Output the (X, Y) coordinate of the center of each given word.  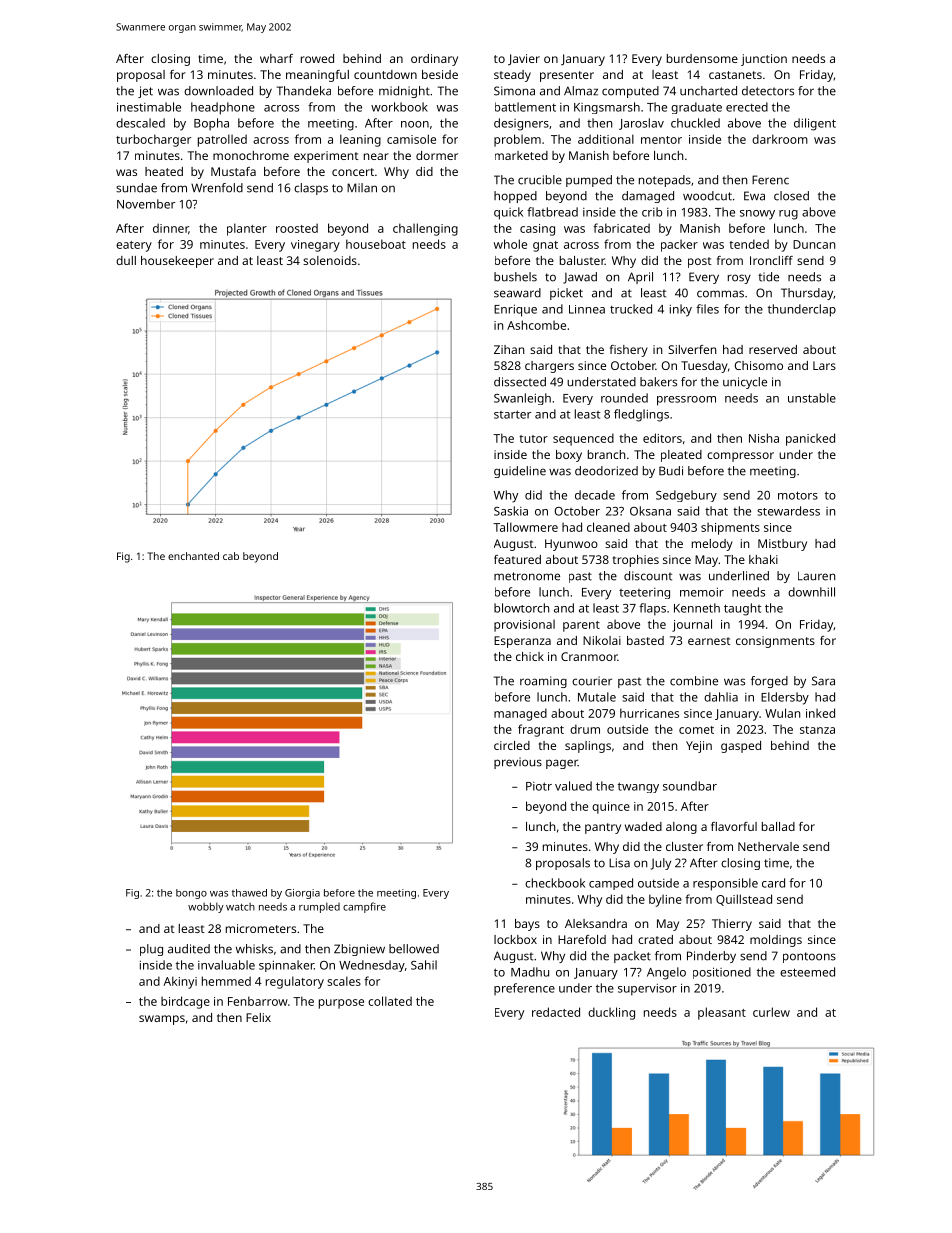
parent (581, 626)
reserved (773, 349)
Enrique (515, 311)
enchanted (193, 556)
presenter (567, 76)
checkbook (555, 883)
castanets (735, 75)
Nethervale (768, 846)
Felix (258, 1017)
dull (126, 260)
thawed (249, 893)
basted (645, 640)
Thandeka (304, 91)
